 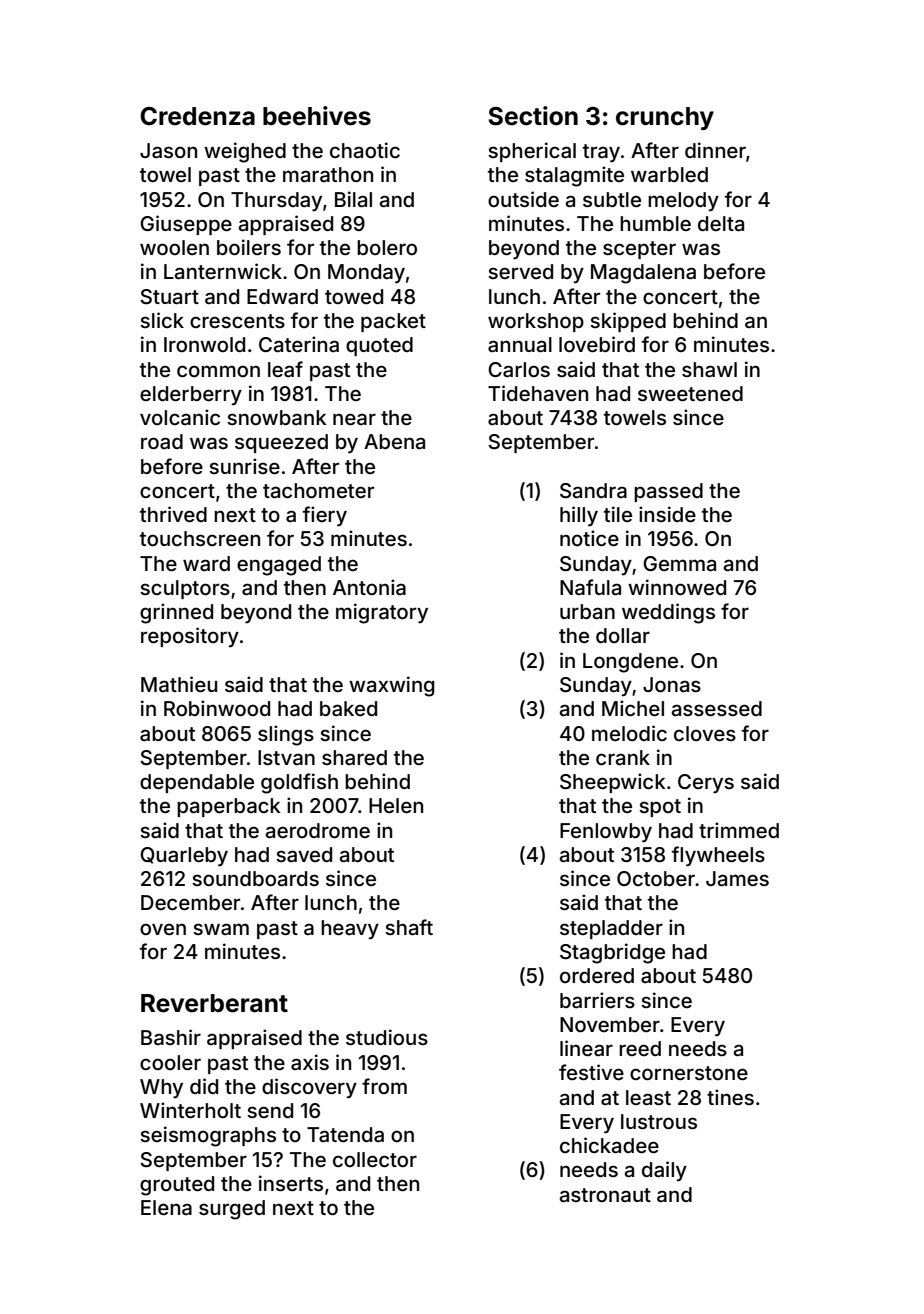 I want to click on Section, so click(x=533, y=116).
